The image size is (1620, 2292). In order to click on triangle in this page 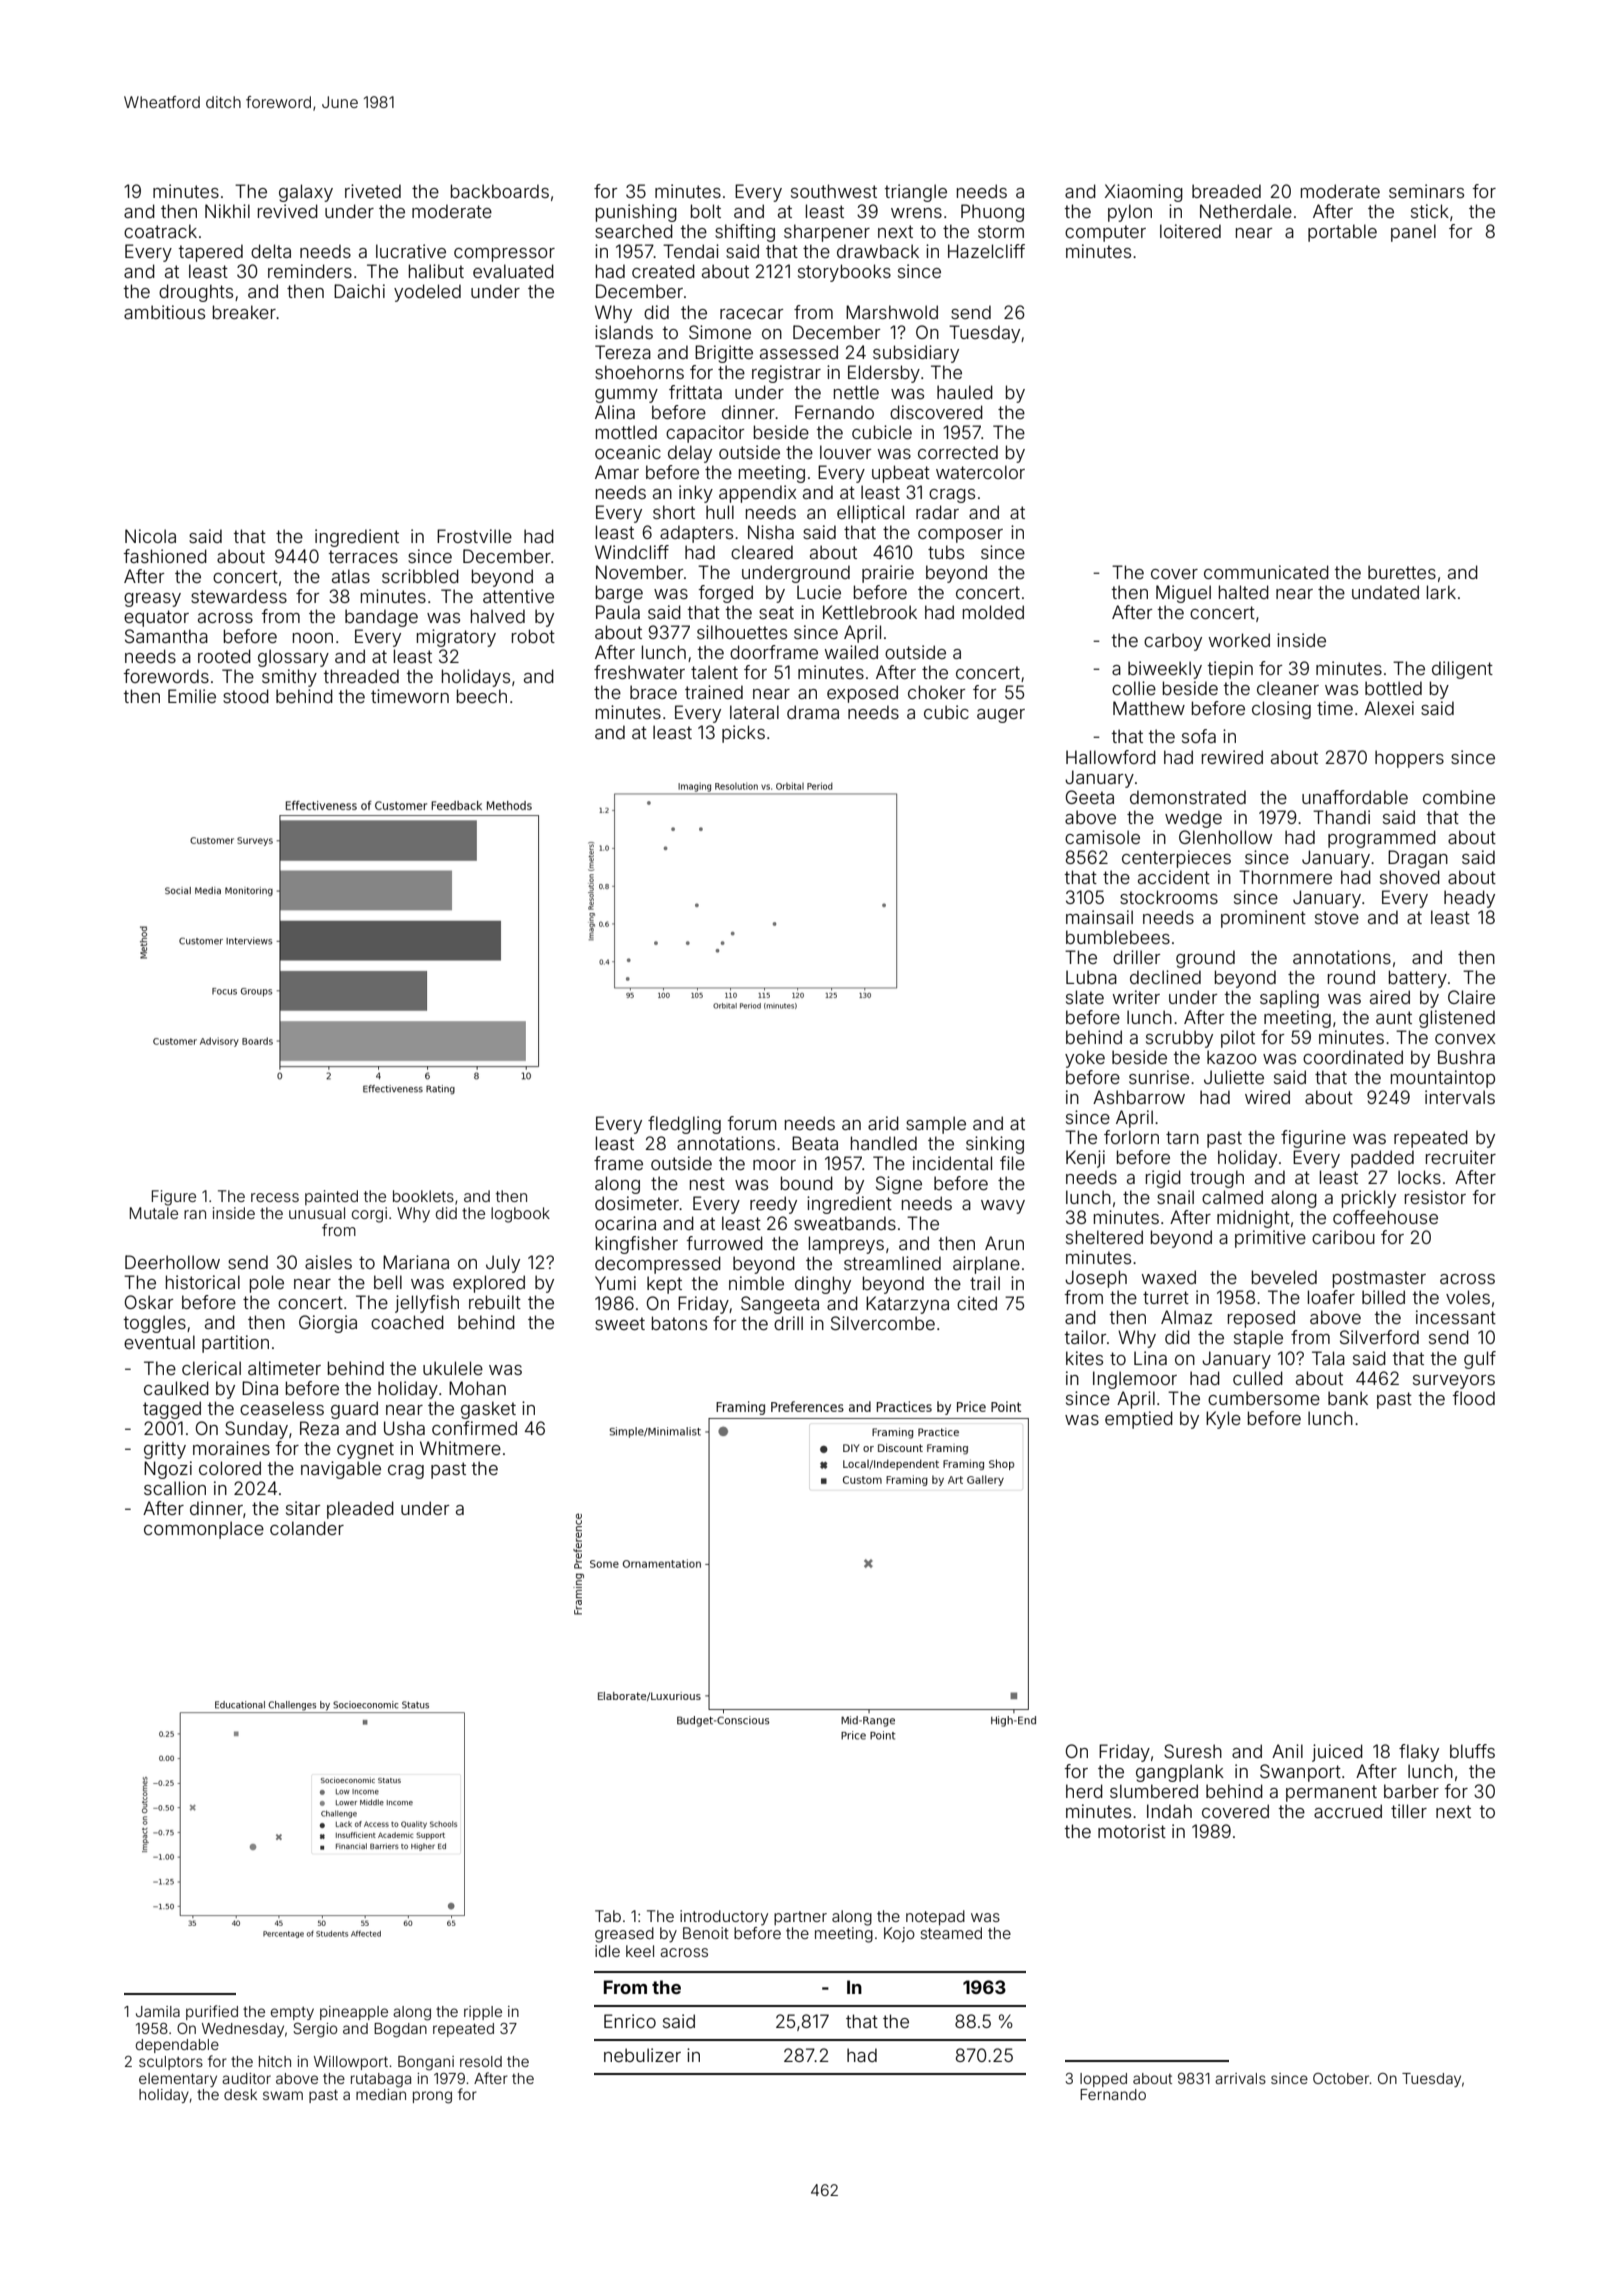, I will do `click(915, 193)`.
